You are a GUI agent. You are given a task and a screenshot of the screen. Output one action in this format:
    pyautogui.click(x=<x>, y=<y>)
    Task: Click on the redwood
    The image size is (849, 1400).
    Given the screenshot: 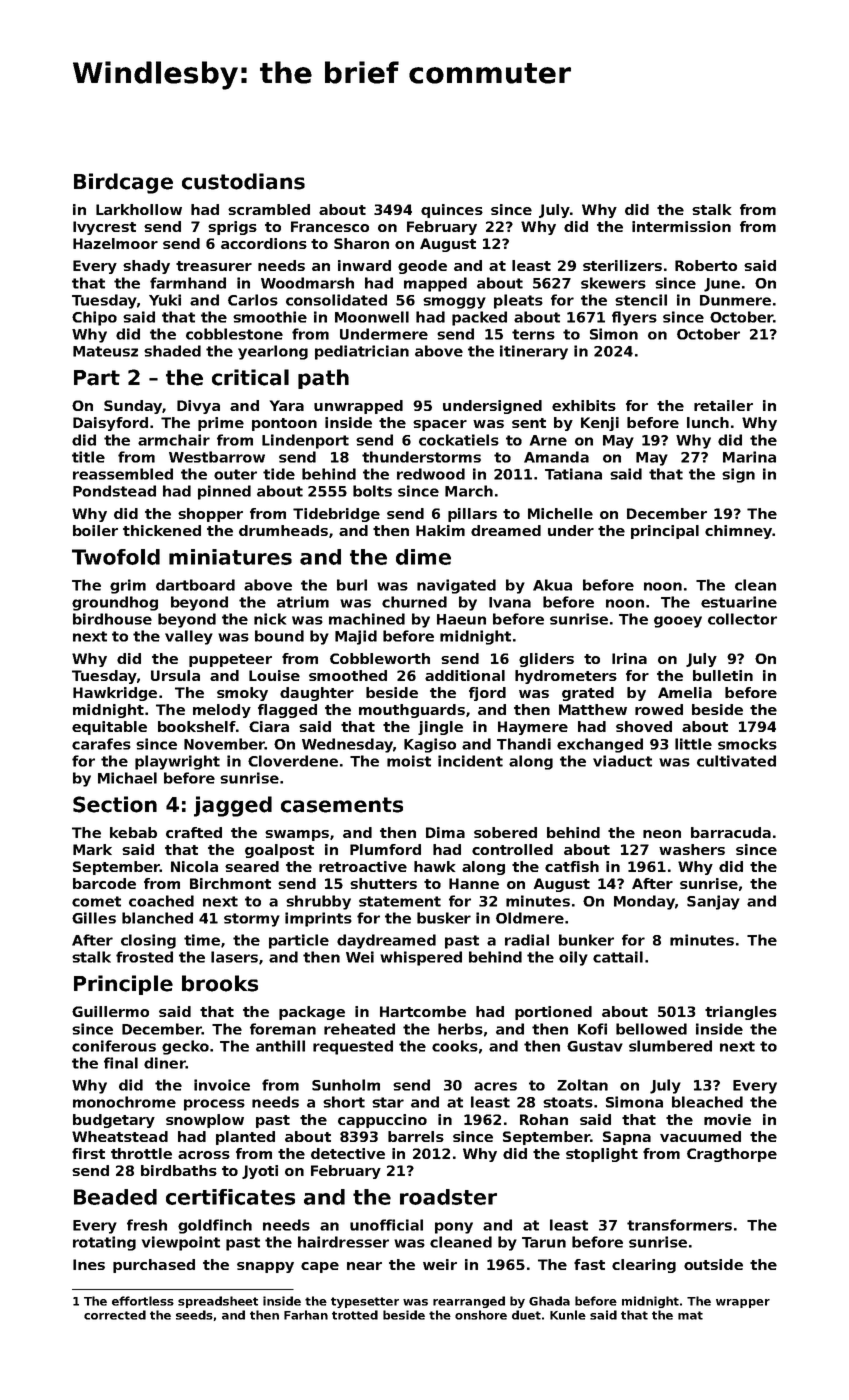 What is the action you would take?
    pyautogui.click(x=431, y=474)
